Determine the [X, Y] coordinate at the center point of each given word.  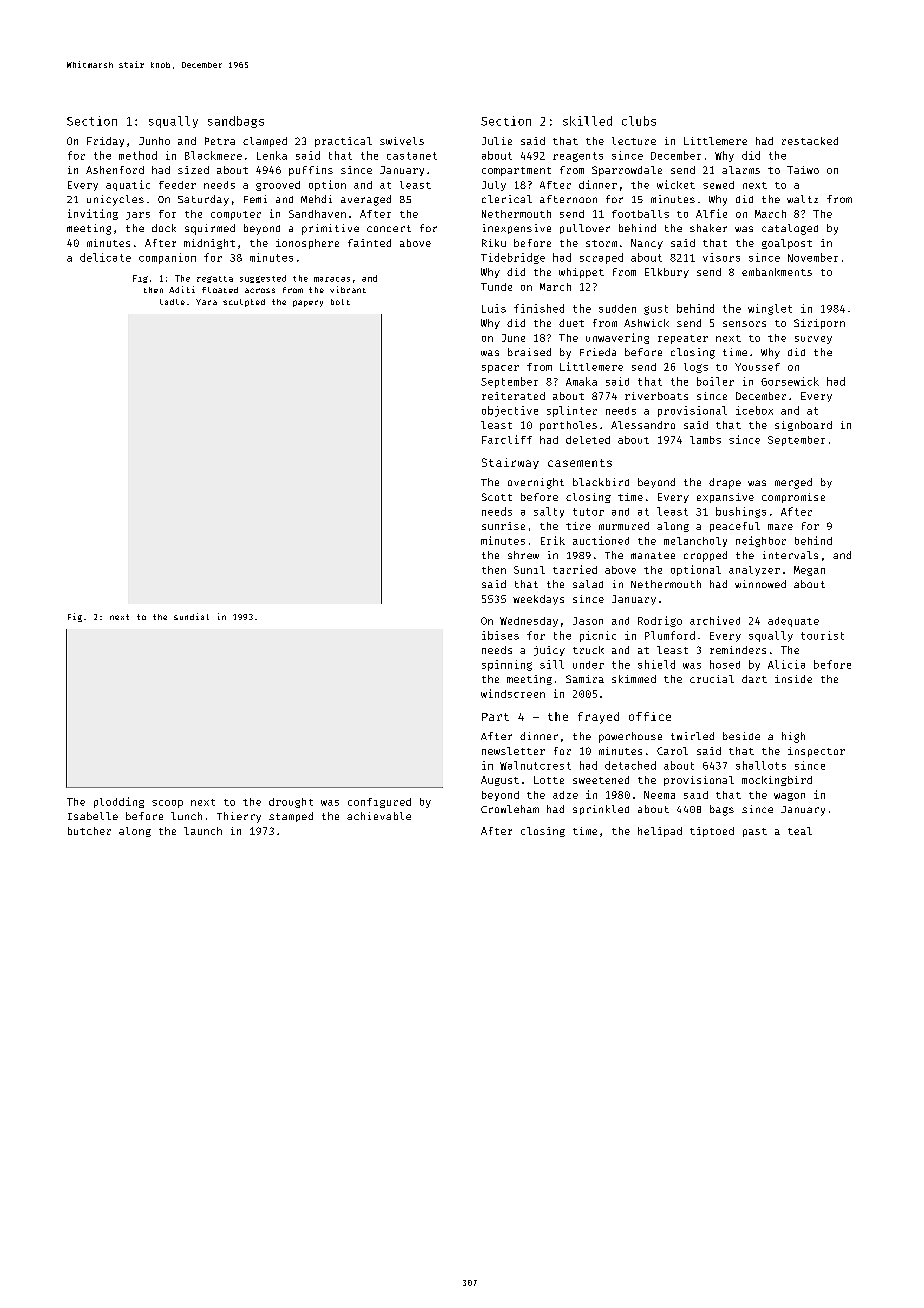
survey [813, 340]
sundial [191, 616]
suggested [263, 279]
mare [780, 527]
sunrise [503, 526]
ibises [500, 635]
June [513, 338]
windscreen [513, 693]
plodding [119, 802]
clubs [639, 121]
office [650, 716]
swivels [402, 141]
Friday [105, 142]
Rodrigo [660, 621]
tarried [575, 569]
